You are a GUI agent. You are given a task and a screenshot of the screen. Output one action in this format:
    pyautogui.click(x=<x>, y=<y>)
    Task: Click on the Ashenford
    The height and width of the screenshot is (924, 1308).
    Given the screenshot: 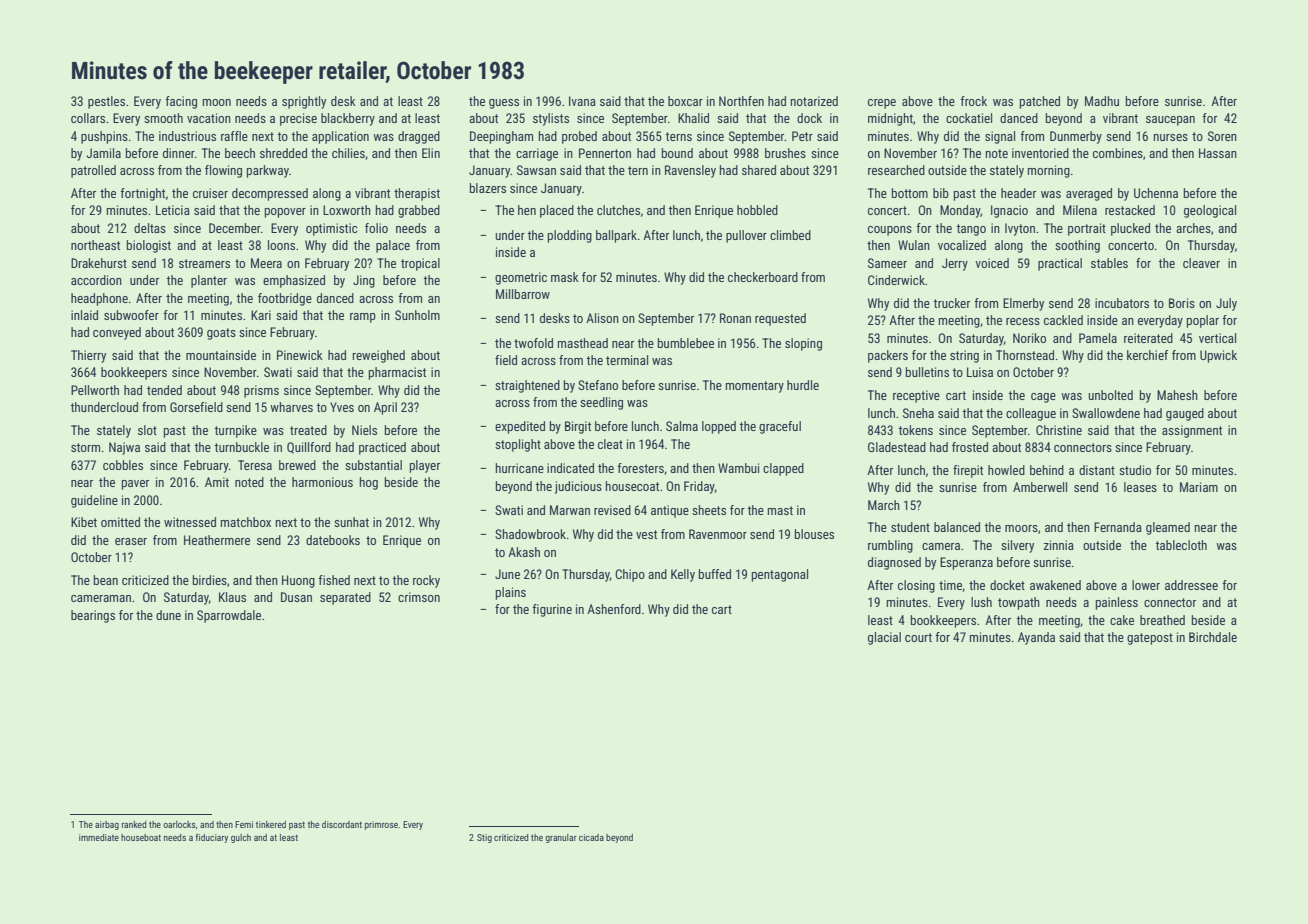 What is the action you would take?
    pyautogui.click(x=614, y=609)
